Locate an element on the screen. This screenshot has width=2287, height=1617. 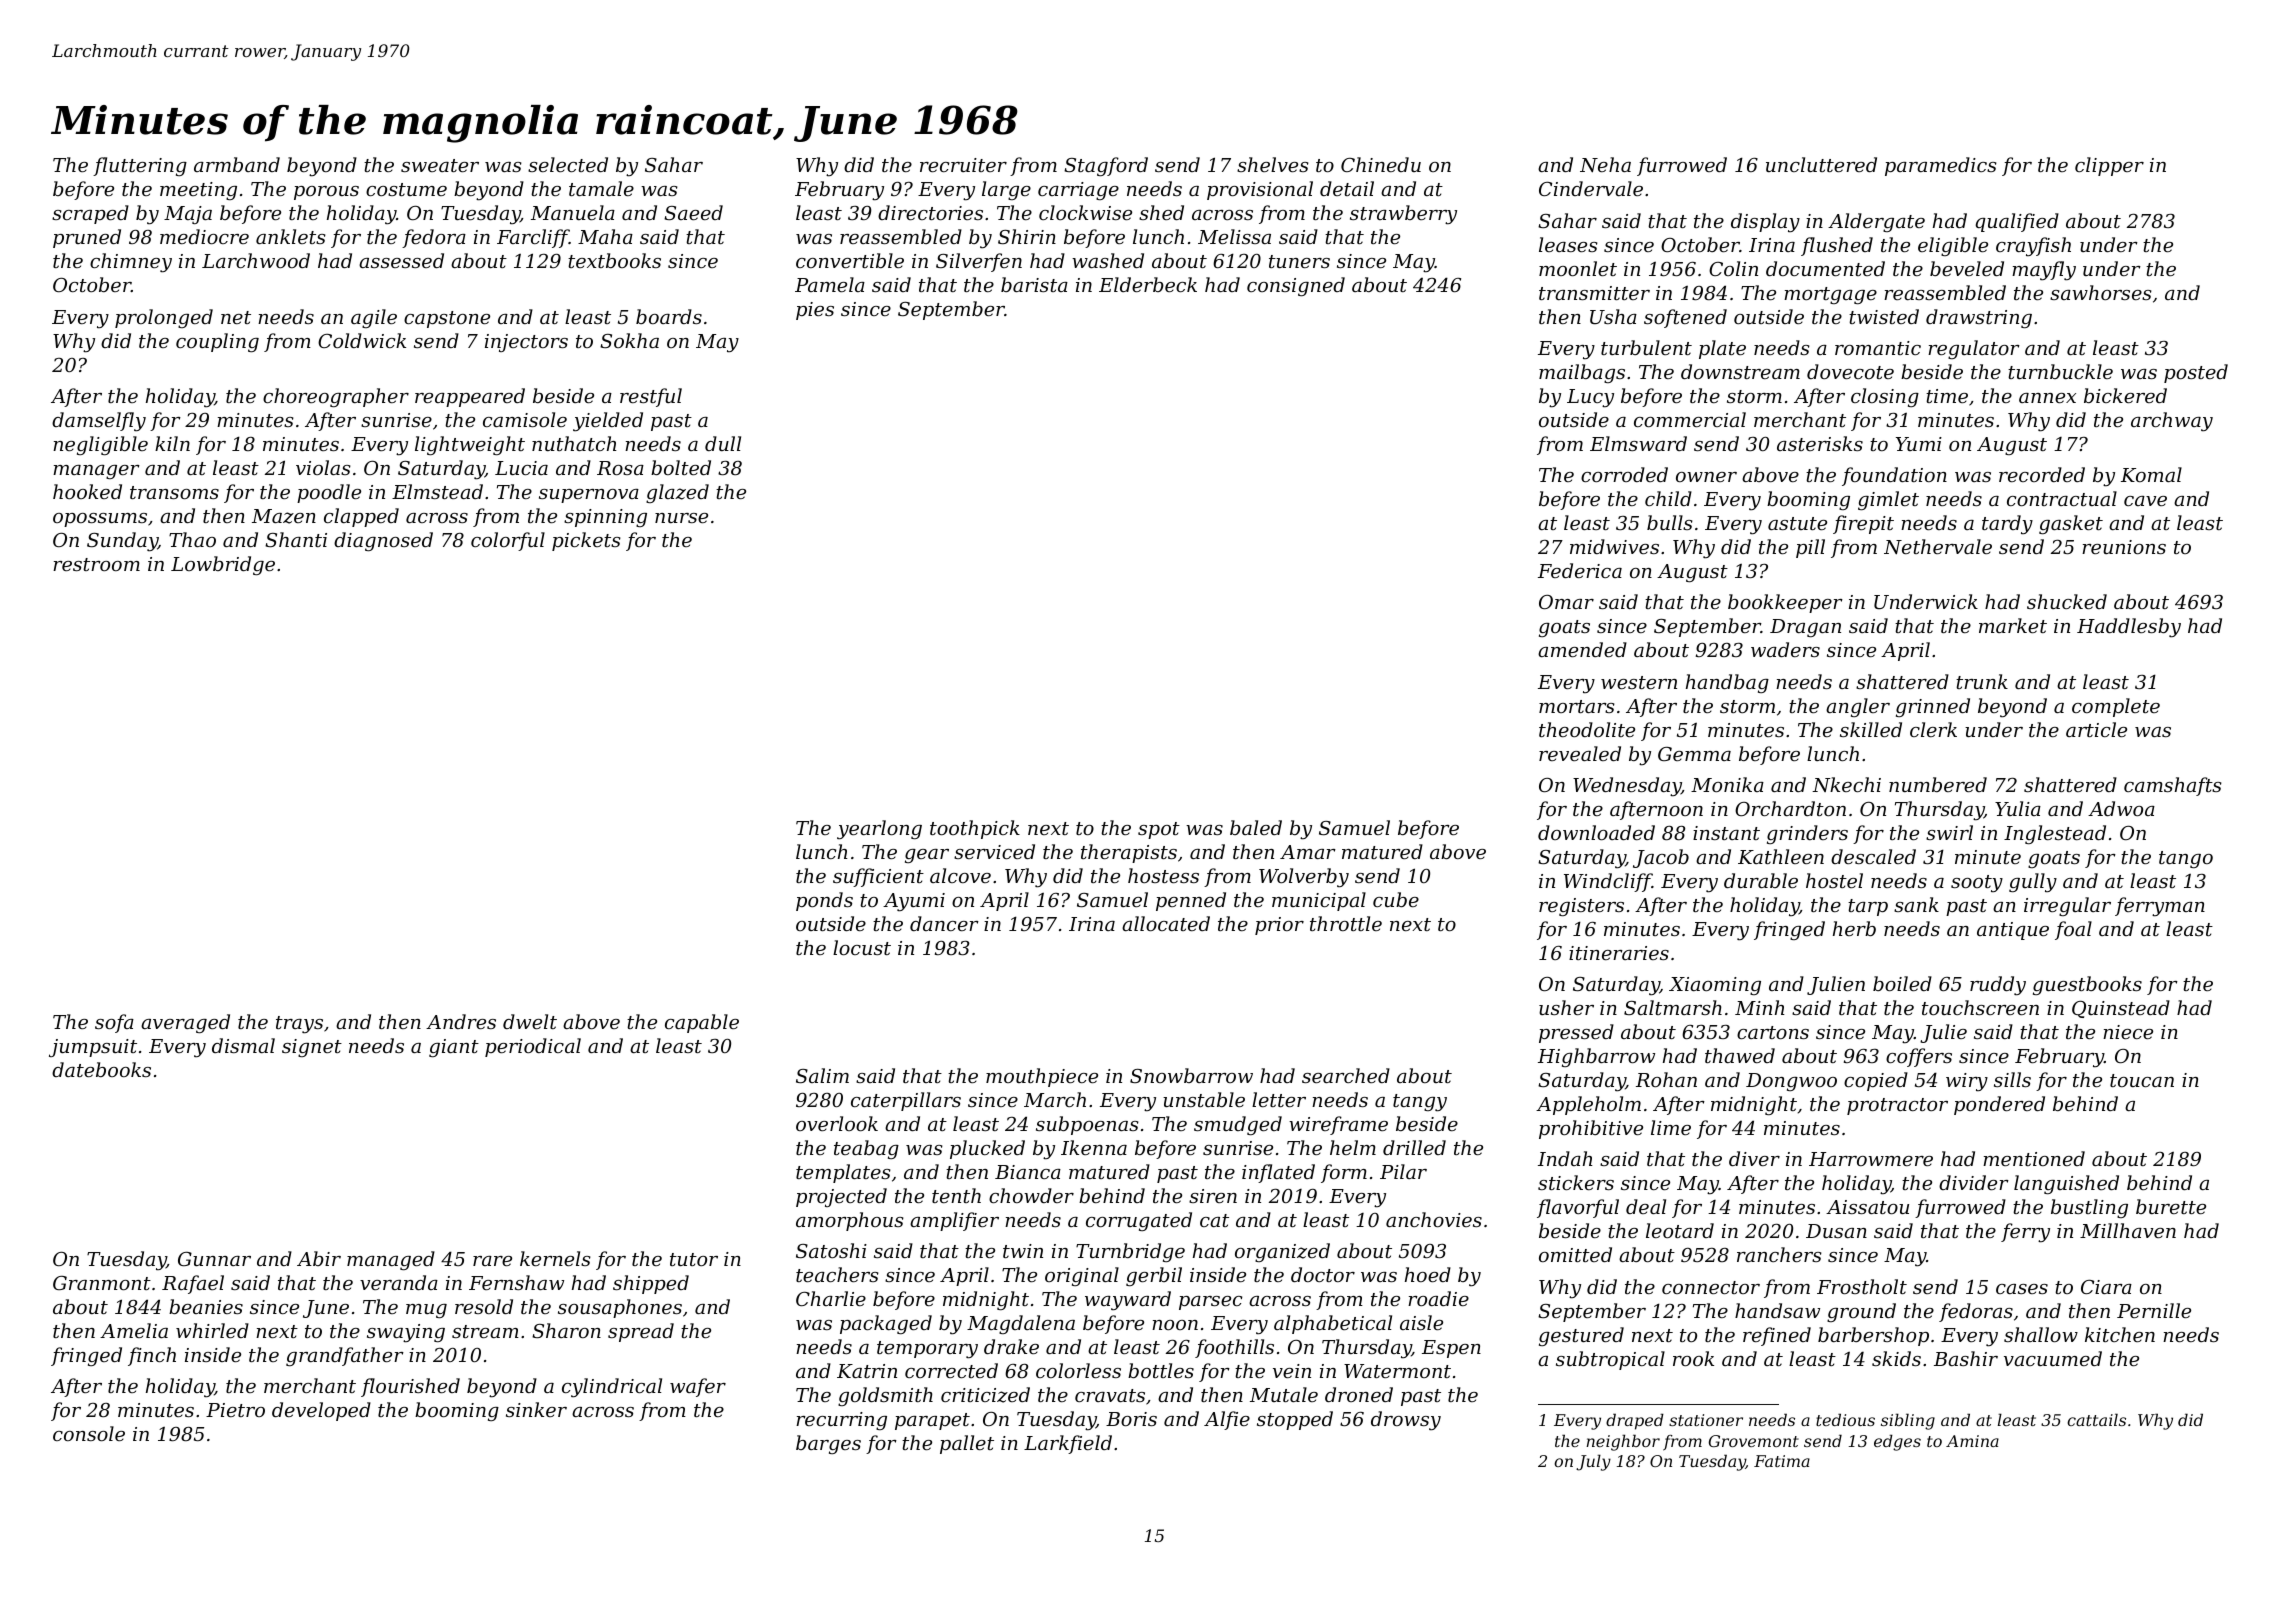
dovecote is located at coordinates (1850, 371).
